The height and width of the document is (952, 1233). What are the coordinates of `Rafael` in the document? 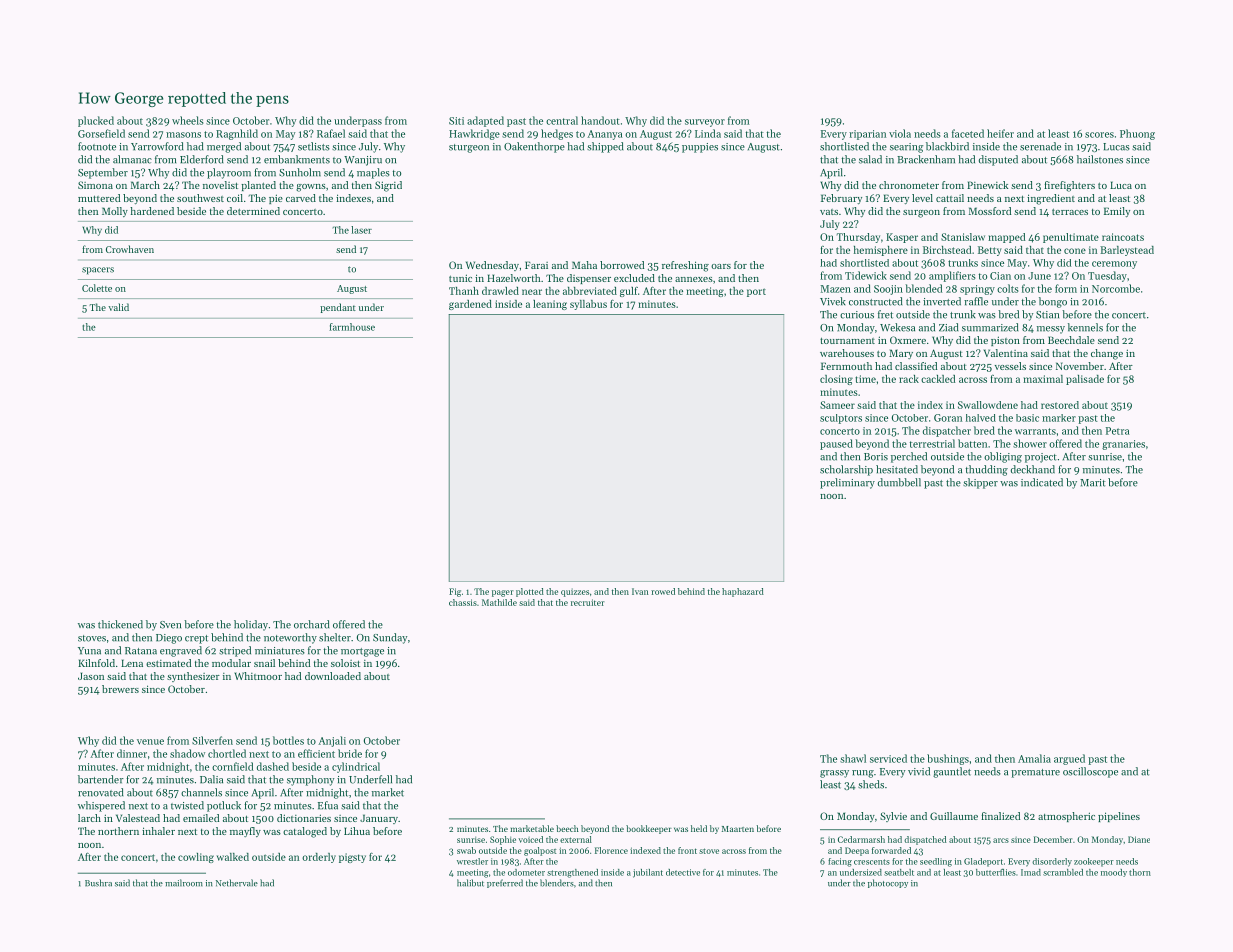 It's located at (331, 133).
